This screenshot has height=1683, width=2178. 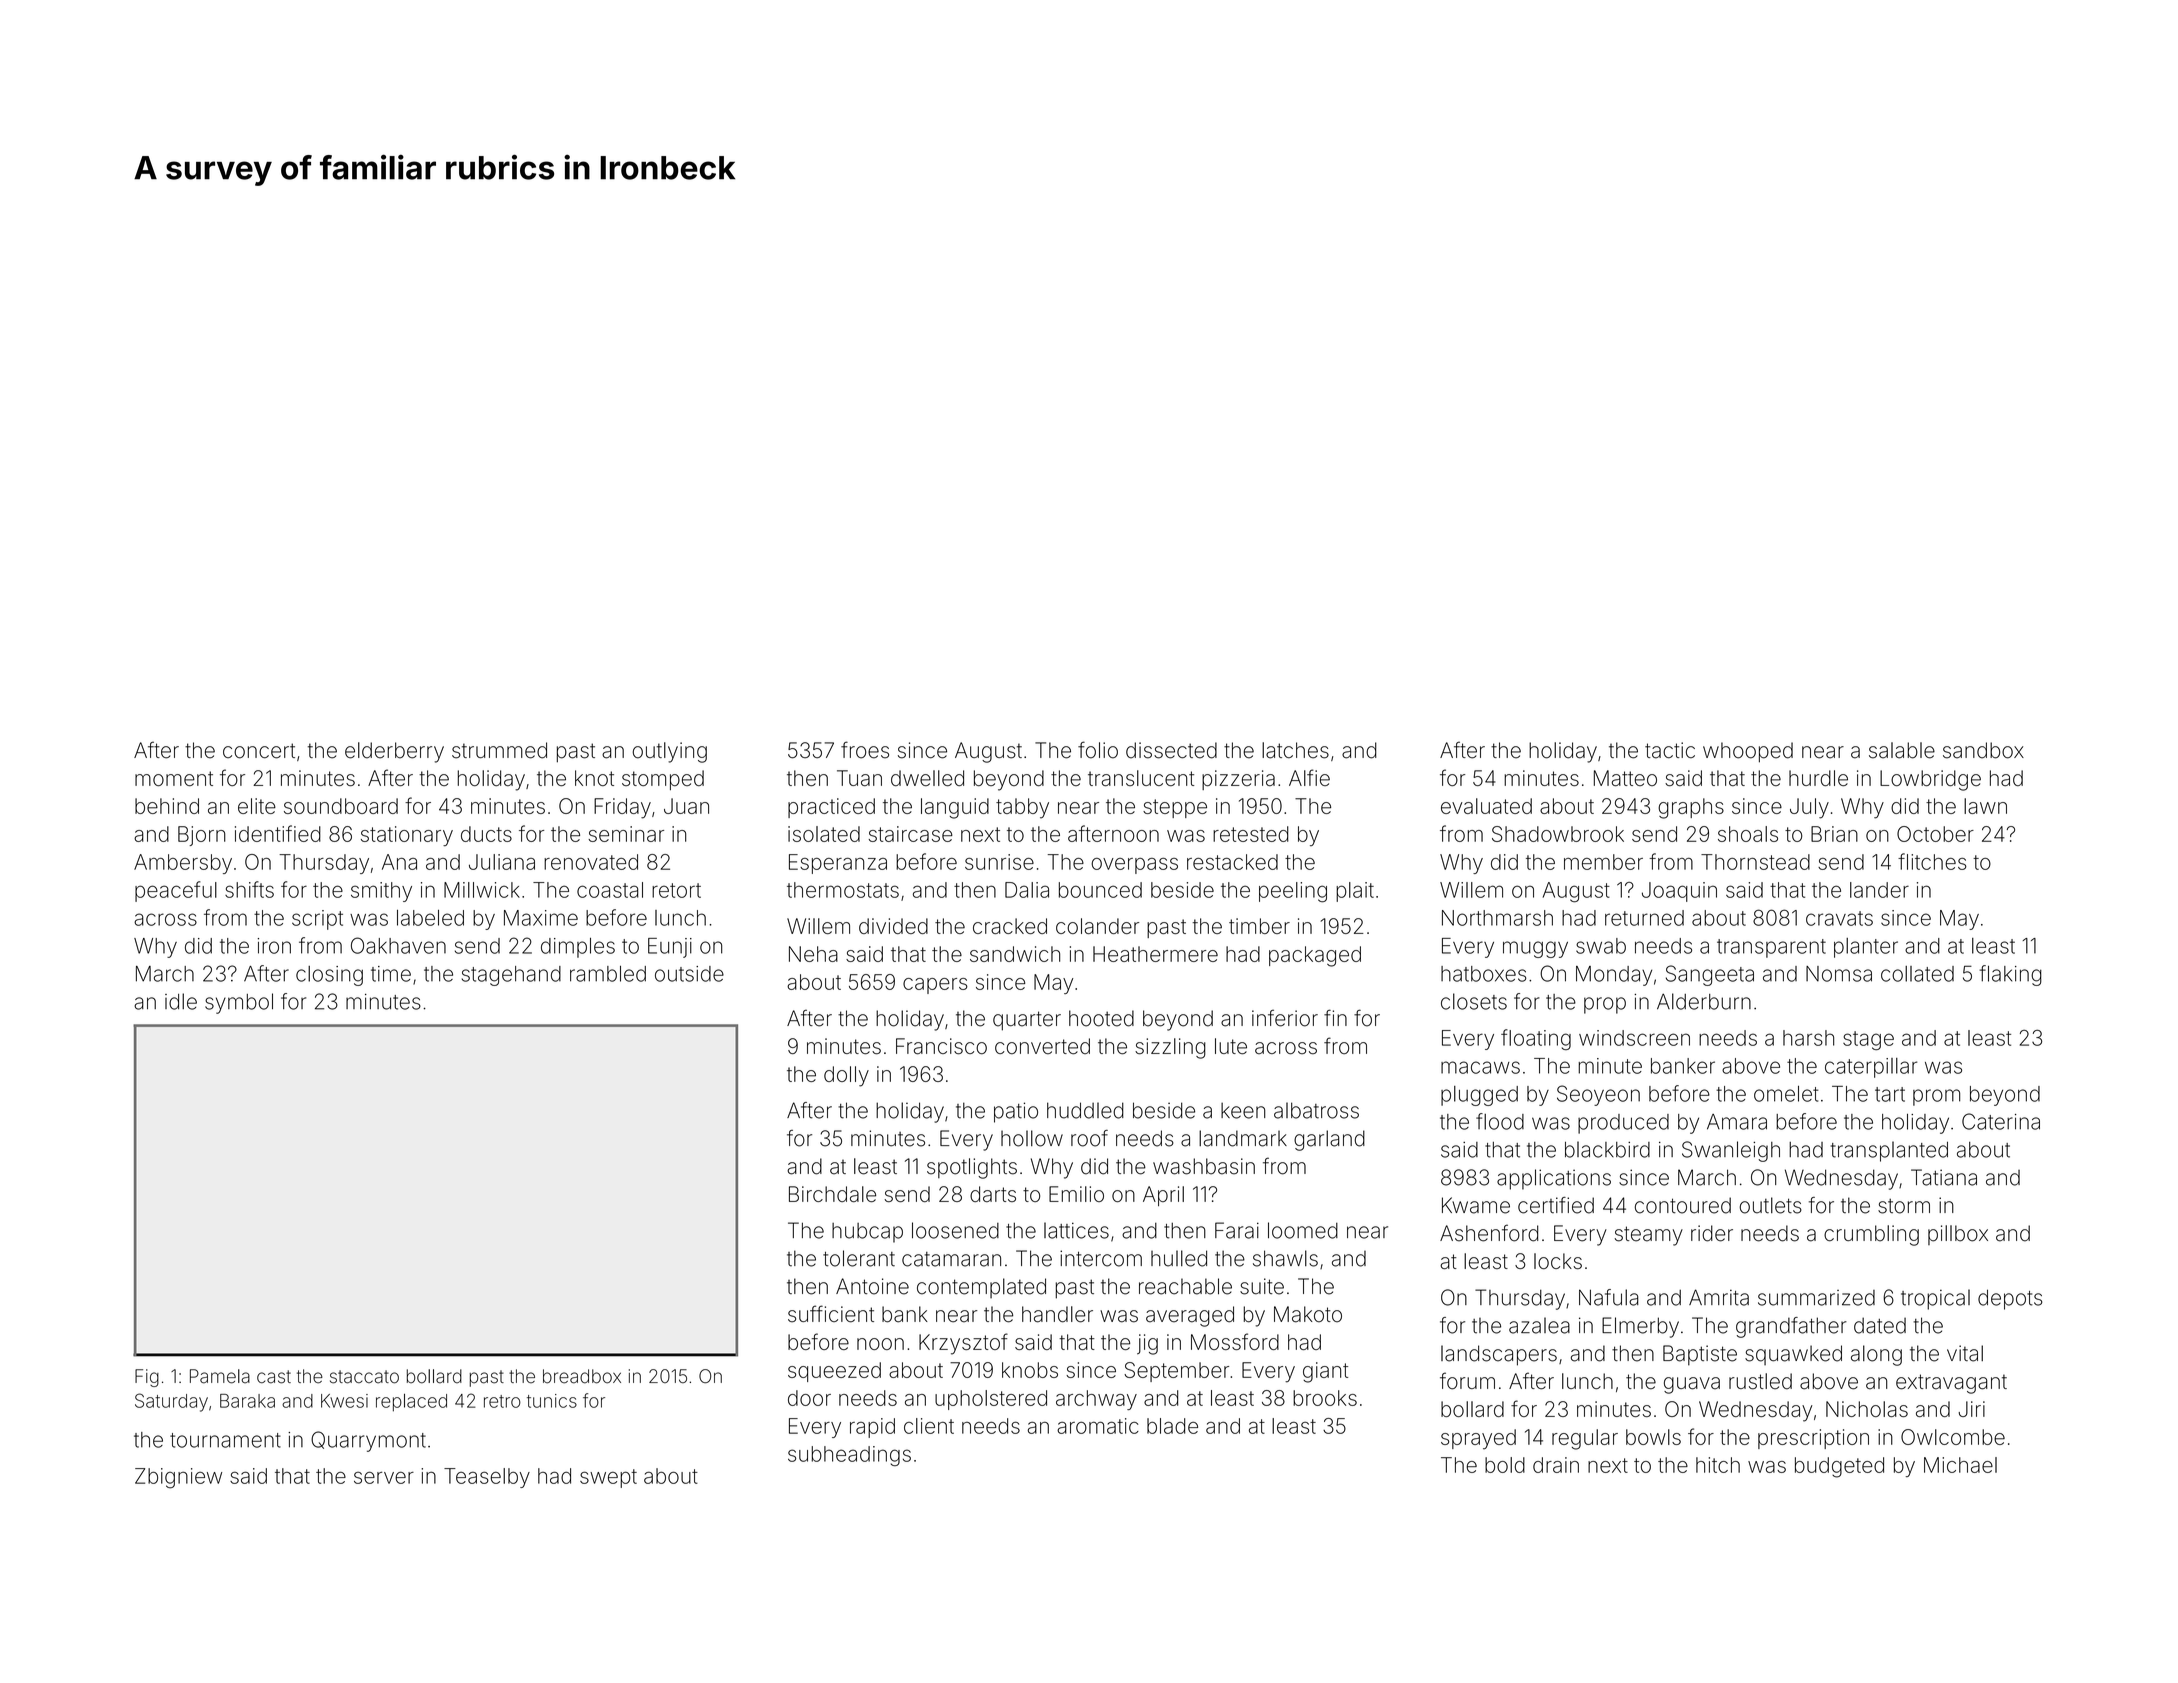 I want to click on cravats, so click(x=1839, y=918).
